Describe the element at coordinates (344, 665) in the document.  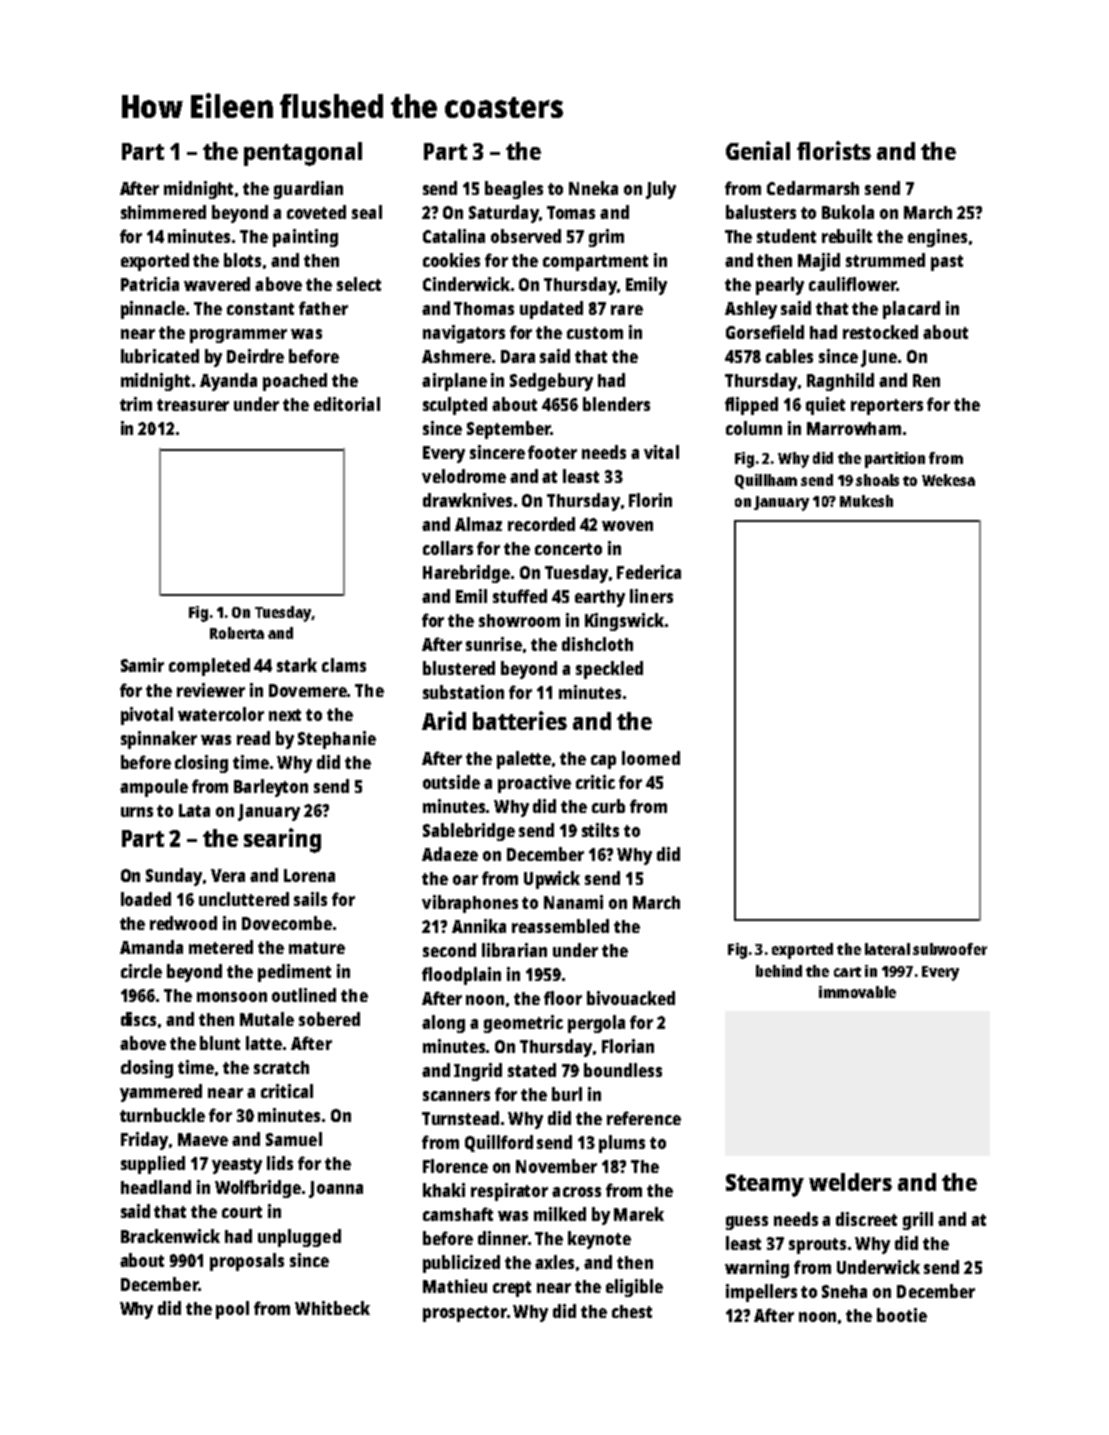
I see `clams` at that location.
